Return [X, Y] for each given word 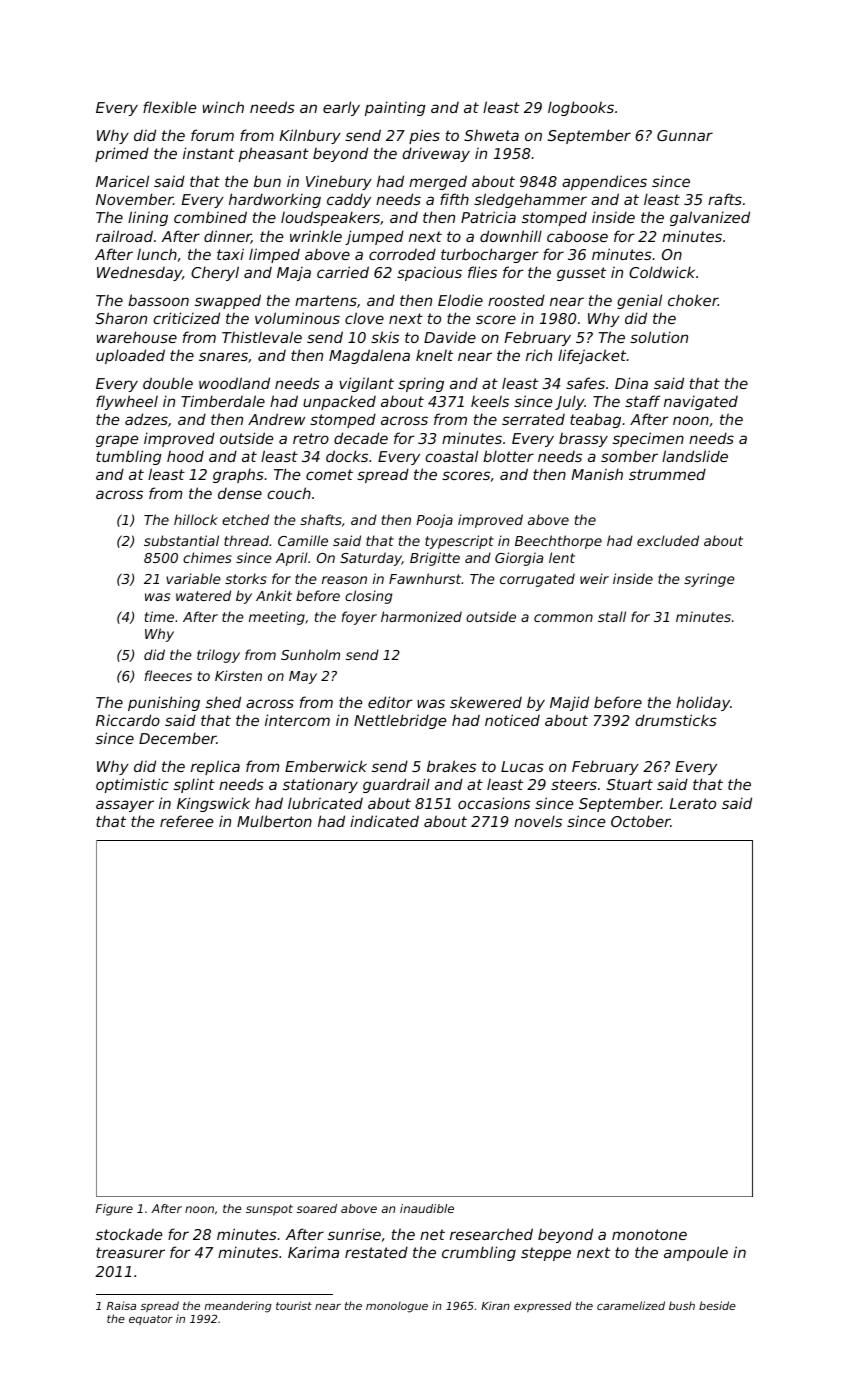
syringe [709, 580]
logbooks [581, 108]
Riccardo [128, 720]
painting [395, 108]
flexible [169, 107]
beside [717, 1305]
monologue [397, 1307]
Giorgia [519, 559]
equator [151, 1320]
